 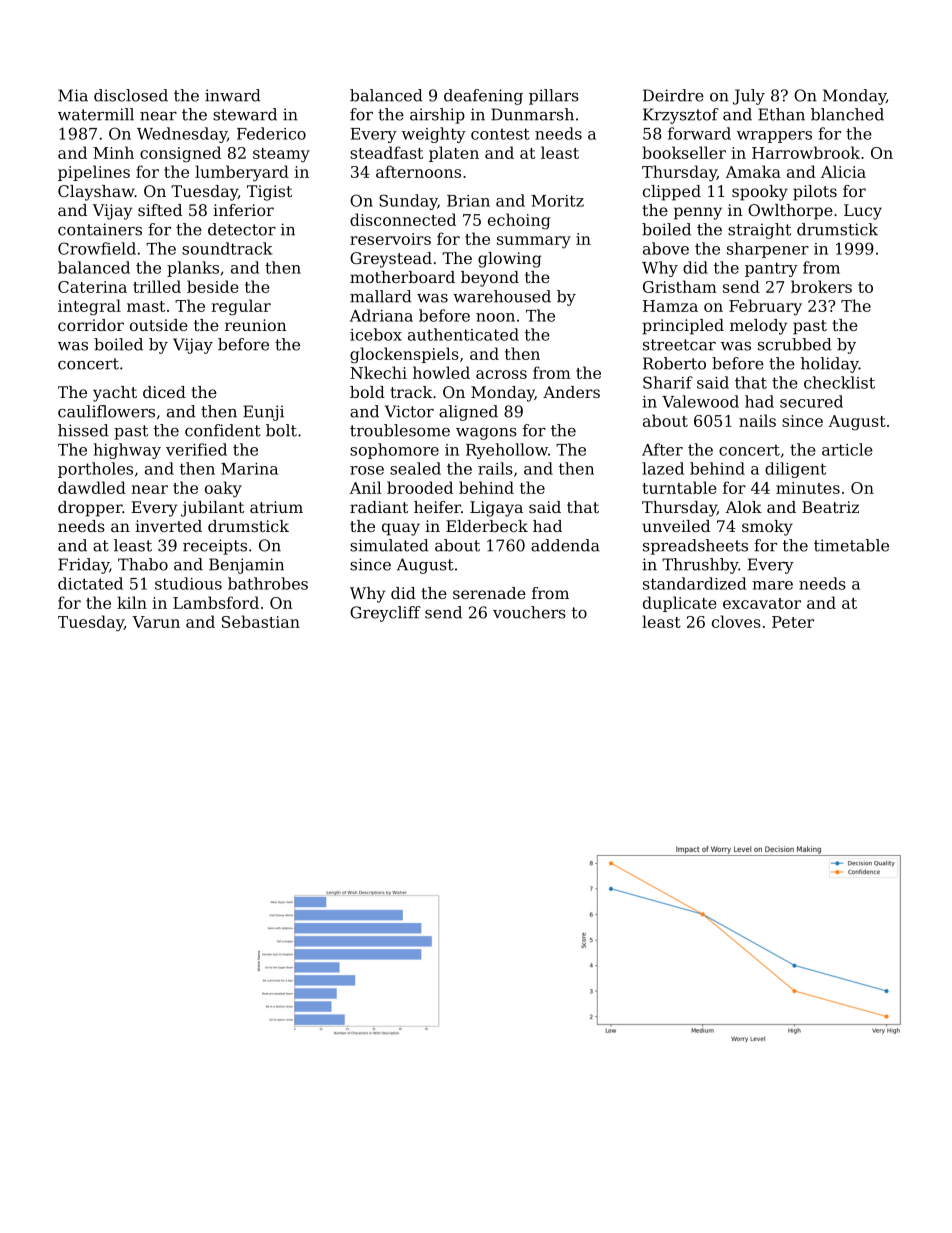 I want to click on confident, so click(x=223, y=430).
